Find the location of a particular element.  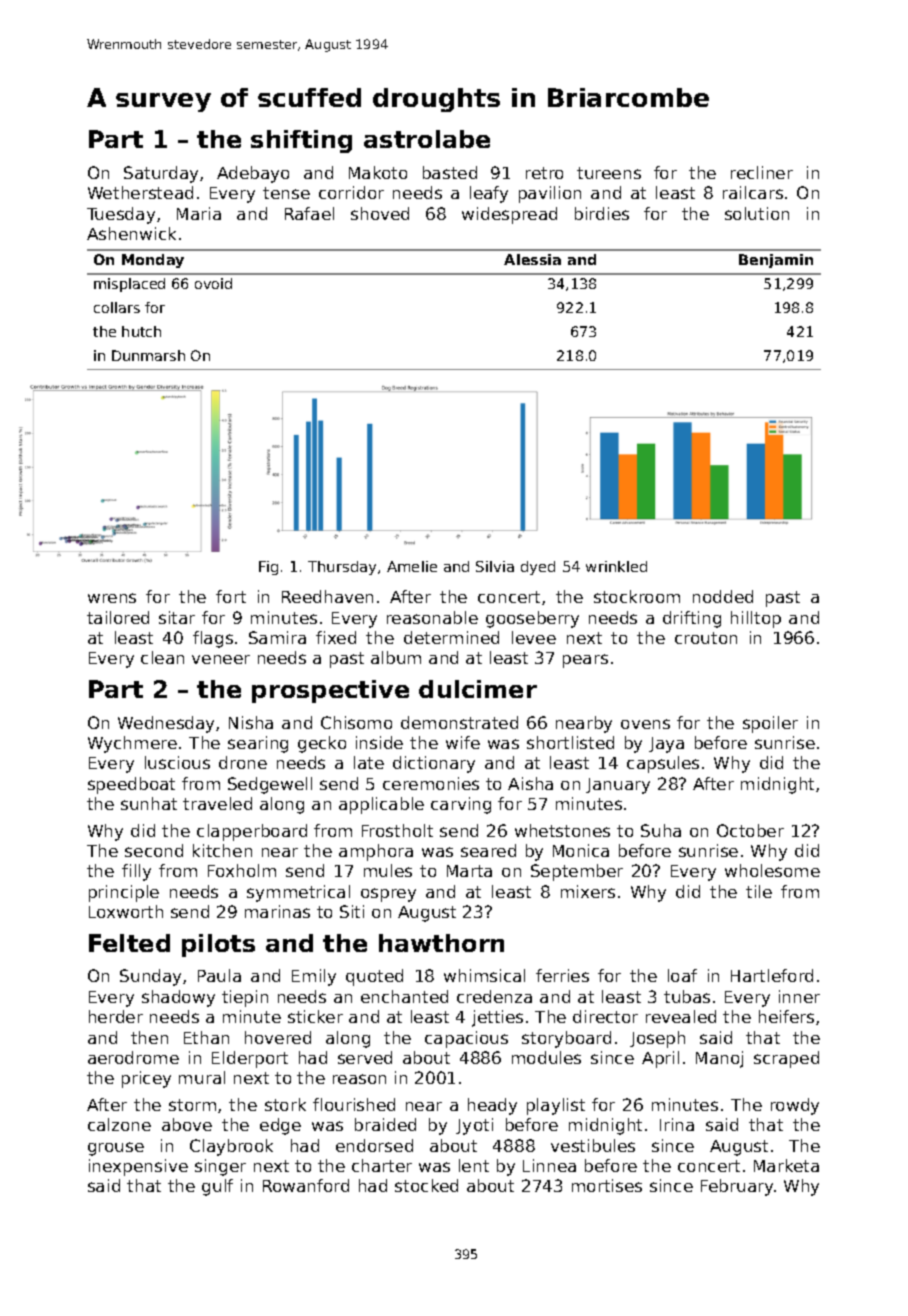

symmetrical is located at coordinates (298, 893).
